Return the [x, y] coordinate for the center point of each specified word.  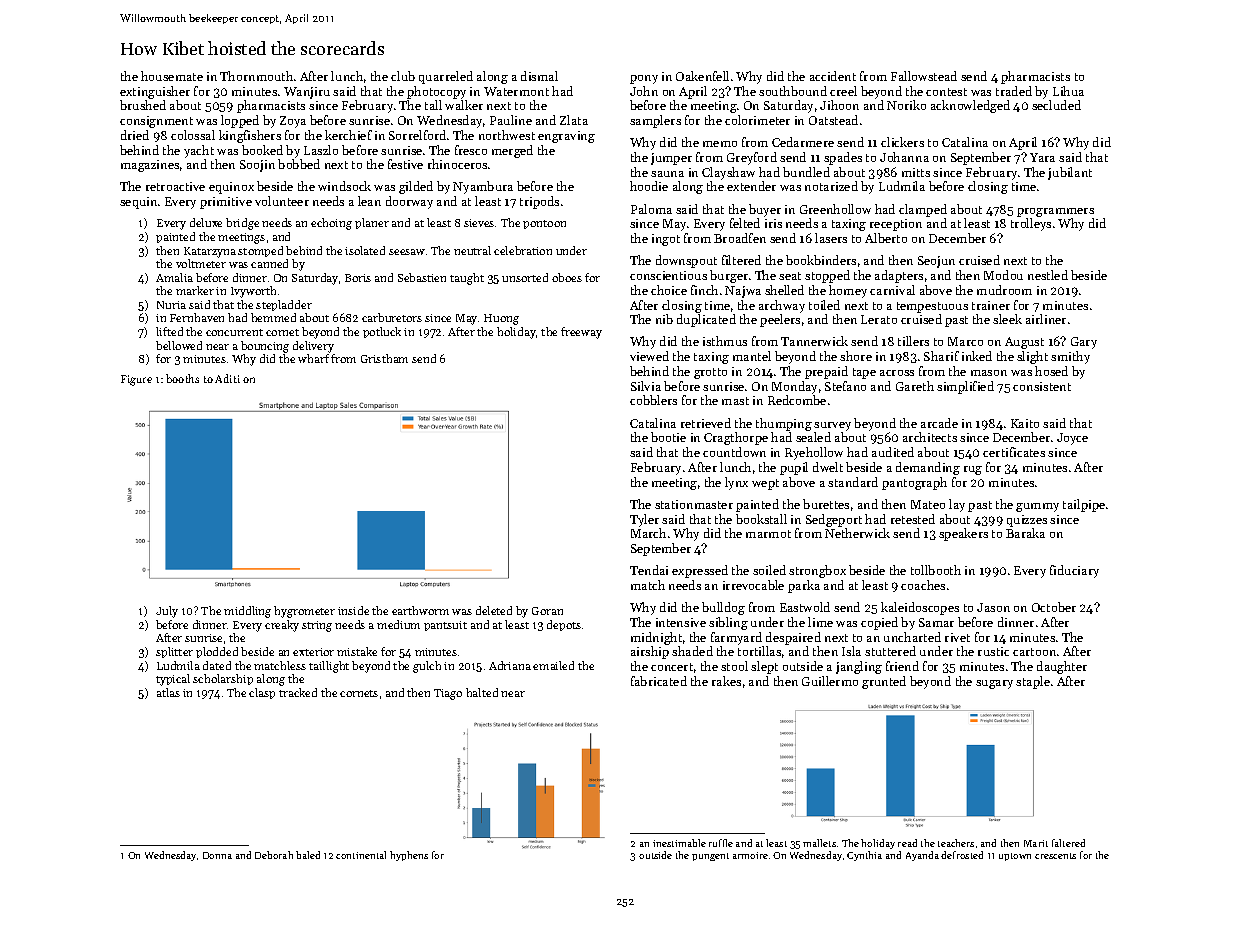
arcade [939, 423]
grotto [710, 373]
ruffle [721, 843]
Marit [1036, 843]
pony [644, 79]
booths [182, 378]
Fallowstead [924, 76]
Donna [217, 855]
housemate [172, 76]
